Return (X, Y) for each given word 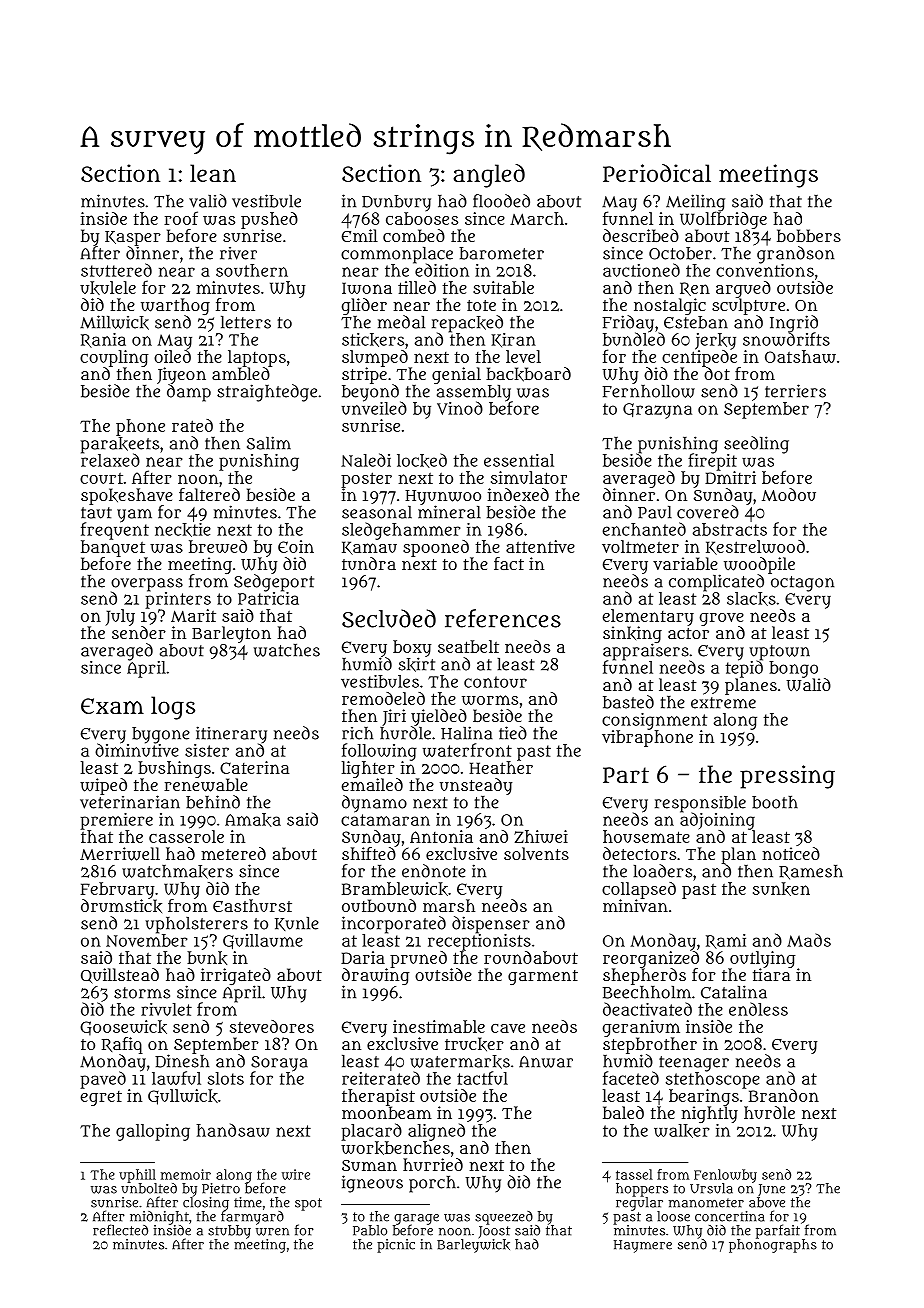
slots (226, 1078)
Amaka (253, 820)
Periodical (657, 173)
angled (489, 176)
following (379, 752)
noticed (791, 853)
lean (213, 173)
